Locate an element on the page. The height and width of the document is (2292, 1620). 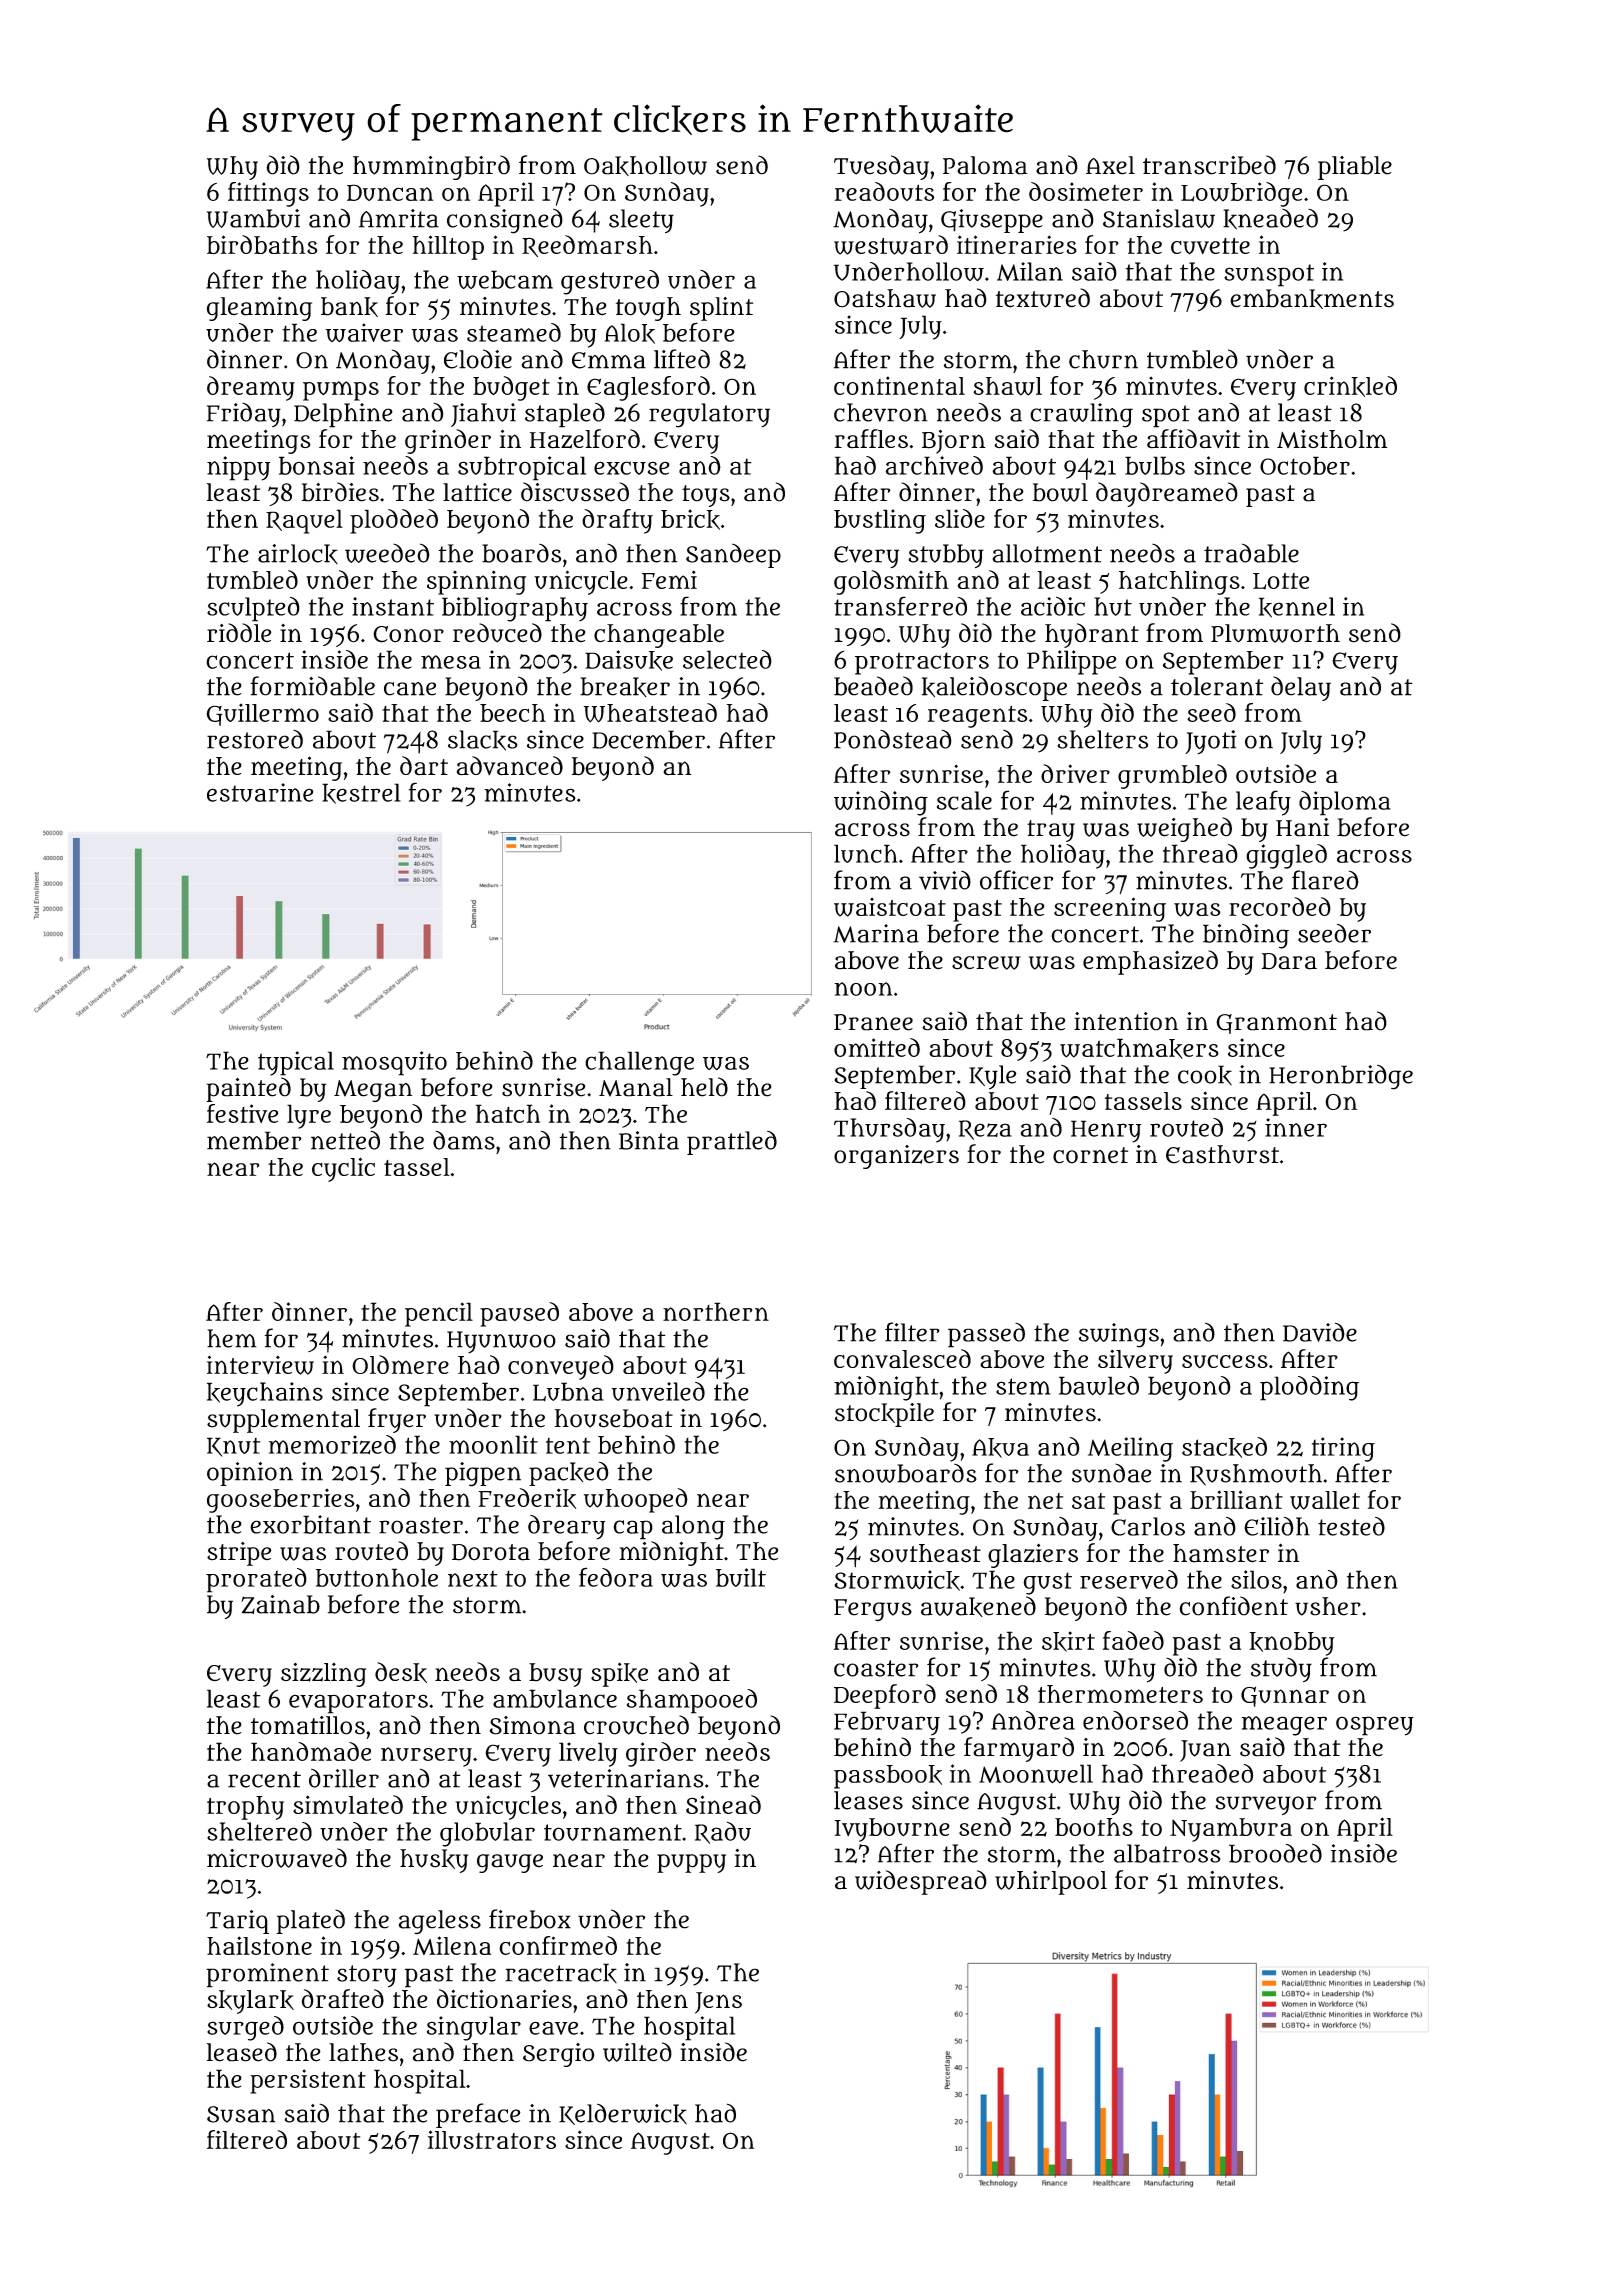
Henry is located at coordinates (1106, 1131).
